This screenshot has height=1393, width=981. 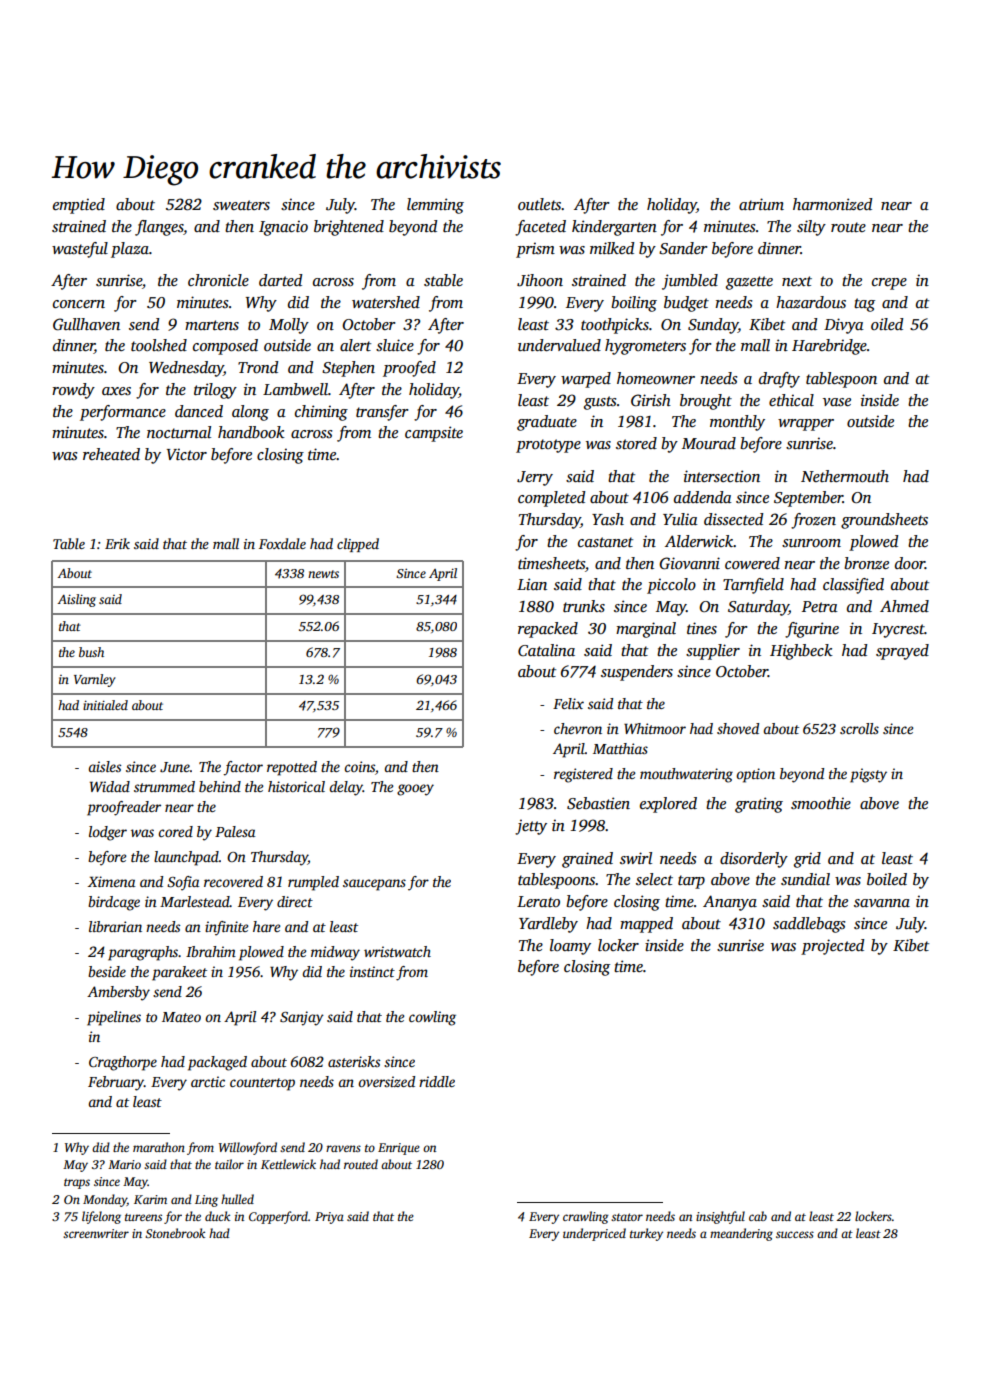 I want to click on instinct, so click(x=372, y=971).
